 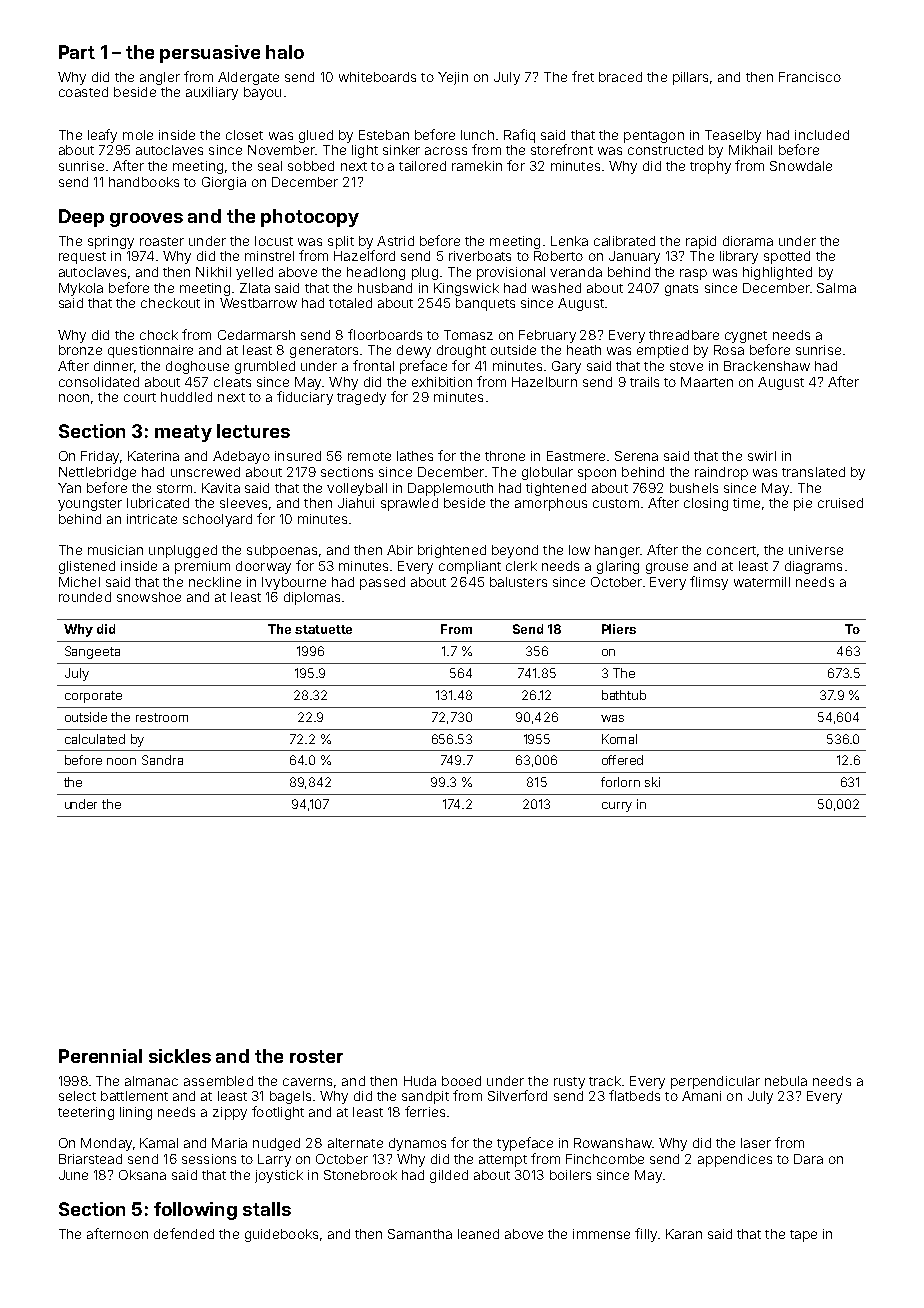 I want to click on curry, so click(x=617, y=807).
